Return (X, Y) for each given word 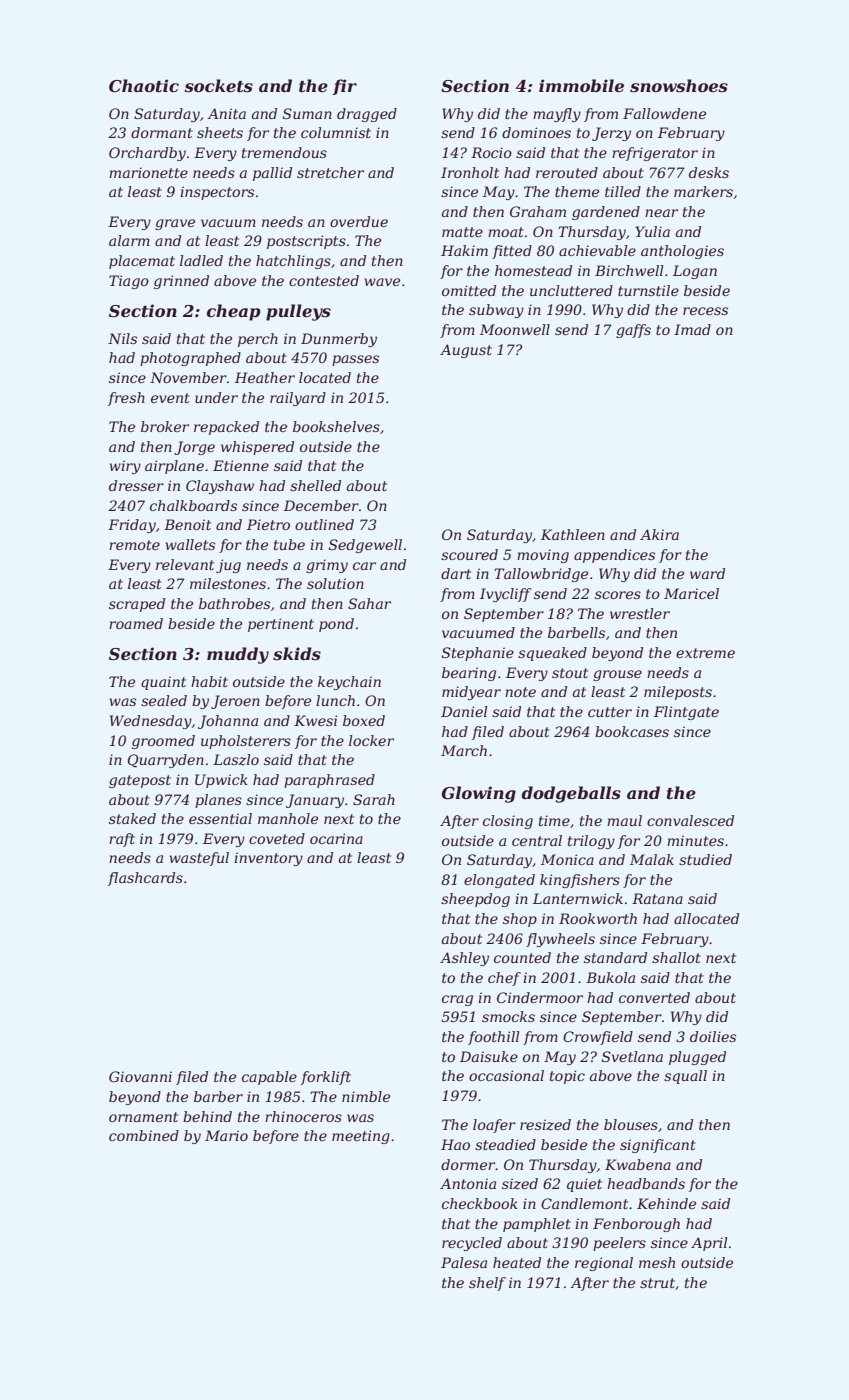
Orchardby (147, 154)
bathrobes (234, 603)
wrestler (640, 613)
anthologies (682, 252)
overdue (359, 221)
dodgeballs (571, 794)
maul (624, 820)
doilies (713, 1036)
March (464, 750)
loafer (494, 1126)
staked (132, 818)
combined (144, 1135)
